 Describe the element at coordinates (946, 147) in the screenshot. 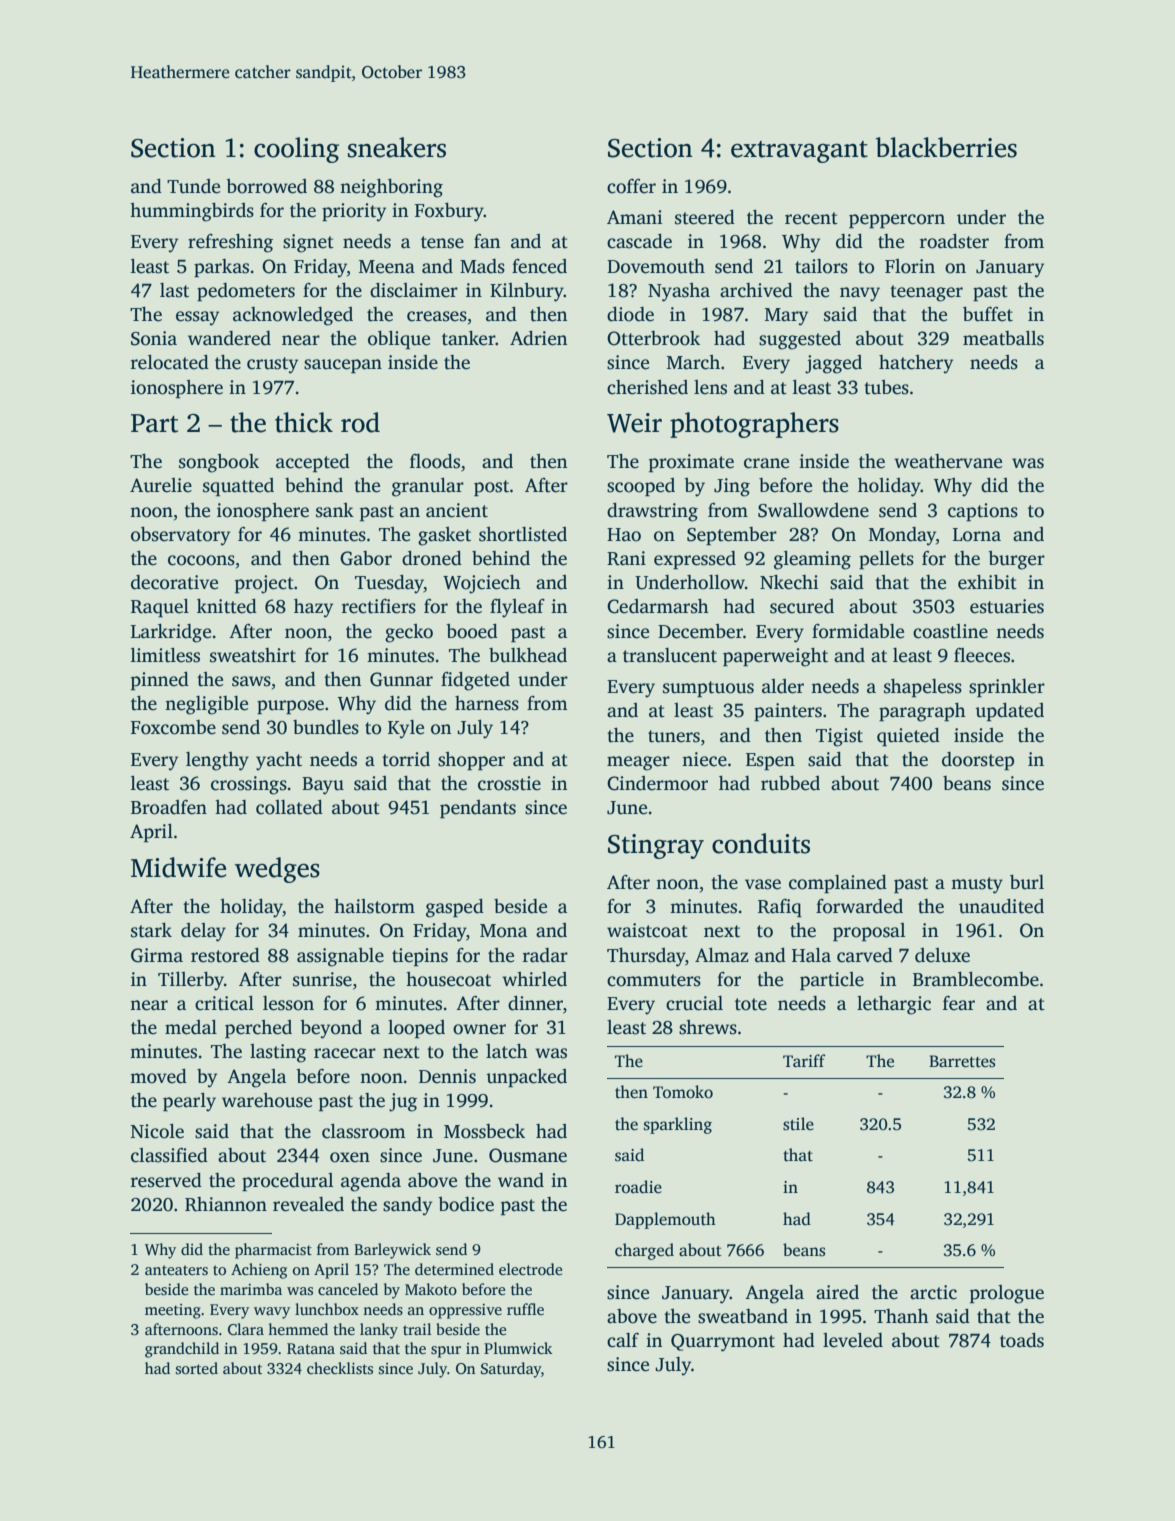

I see `blackberries` at that location.
